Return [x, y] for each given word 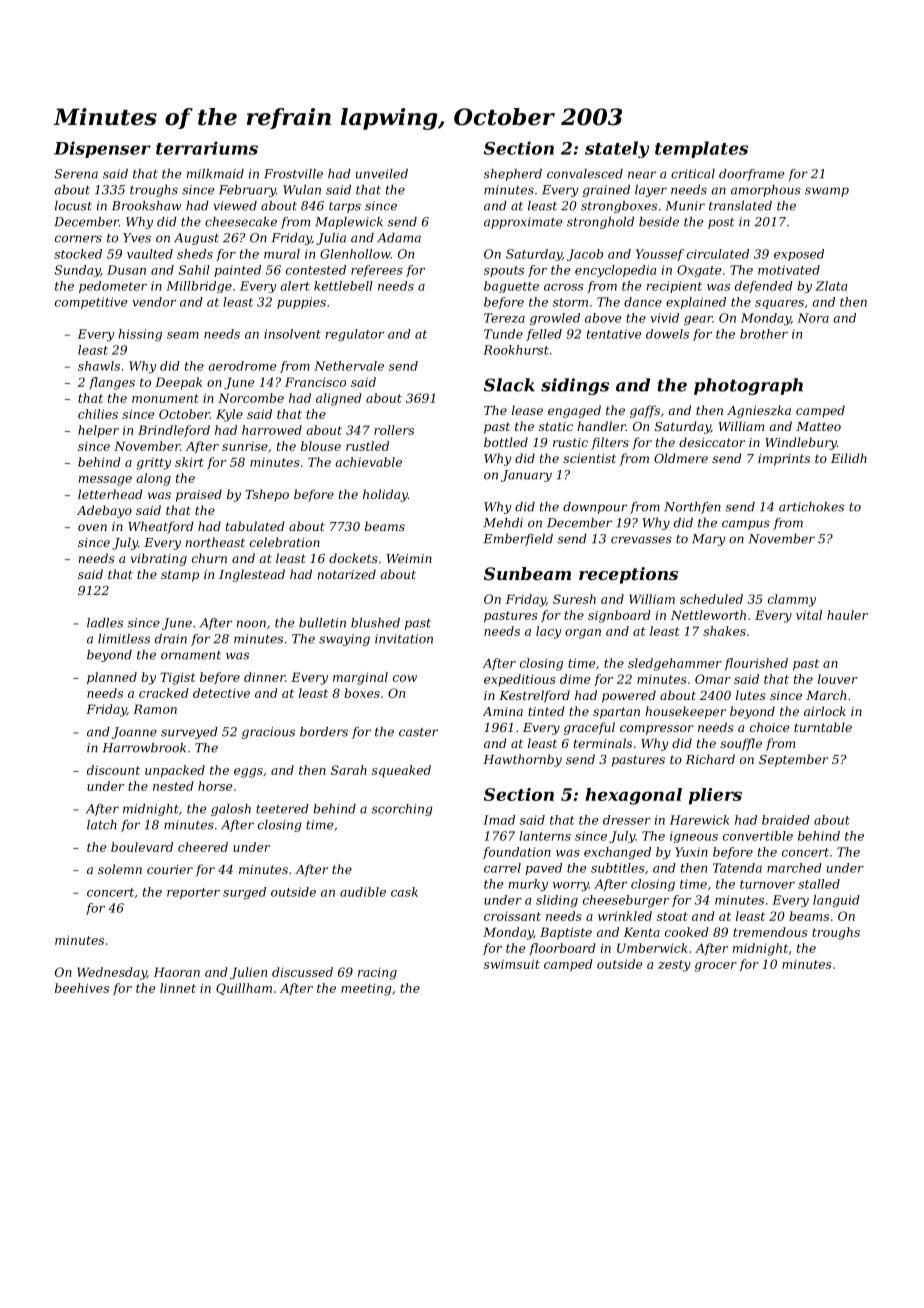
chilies [98, 414]
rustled [367, 446]
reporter [193, 893]
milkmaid [215, 174]
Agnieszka [759, 411]
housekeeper [685, 712]
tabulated [255, 526]
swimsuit [512, 964]
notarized [346, 574]
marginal [360, 678]
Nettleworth [708, 615]
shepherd [513, 175]
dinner [264, 677]
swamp [827, 192]
